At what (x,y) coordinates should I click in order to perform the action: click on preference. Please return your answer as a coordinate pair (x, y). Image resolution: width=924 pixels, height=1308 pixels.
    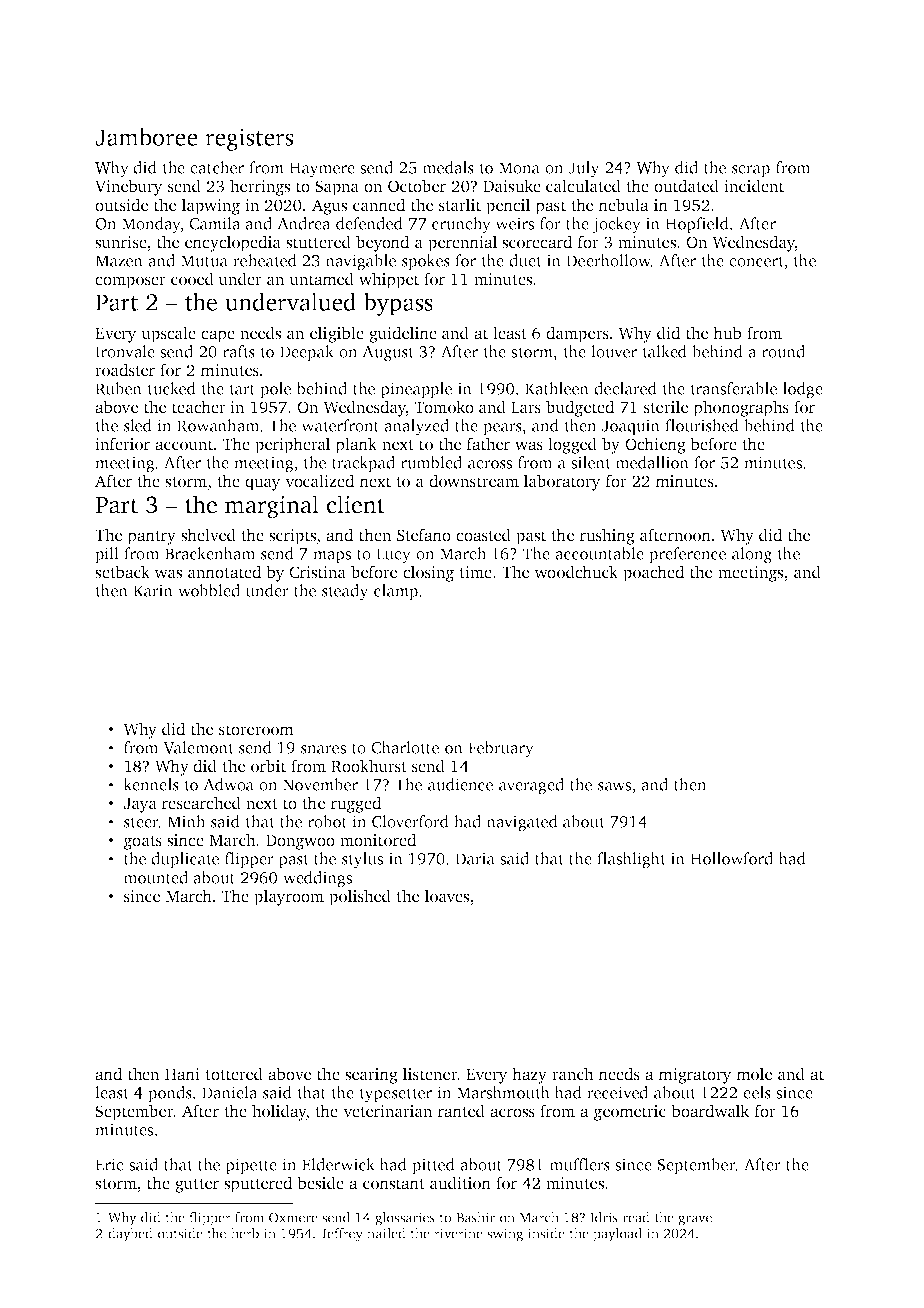
    Looking at the image, I should click on (687, 555).
